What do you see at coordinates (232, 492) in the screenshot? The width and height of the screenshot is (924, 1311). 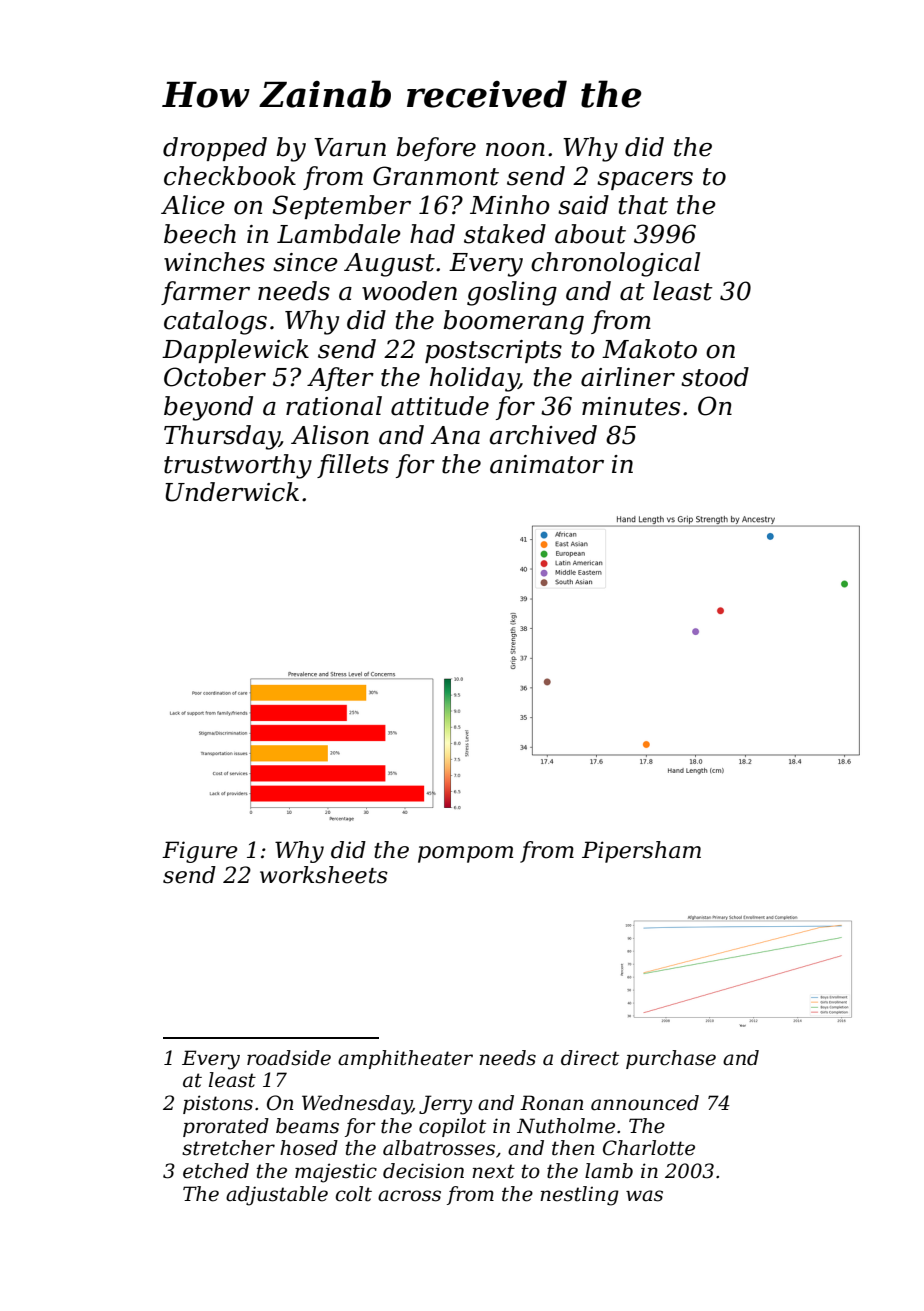 I see `Underwick` at bounding box center [232, 492].
